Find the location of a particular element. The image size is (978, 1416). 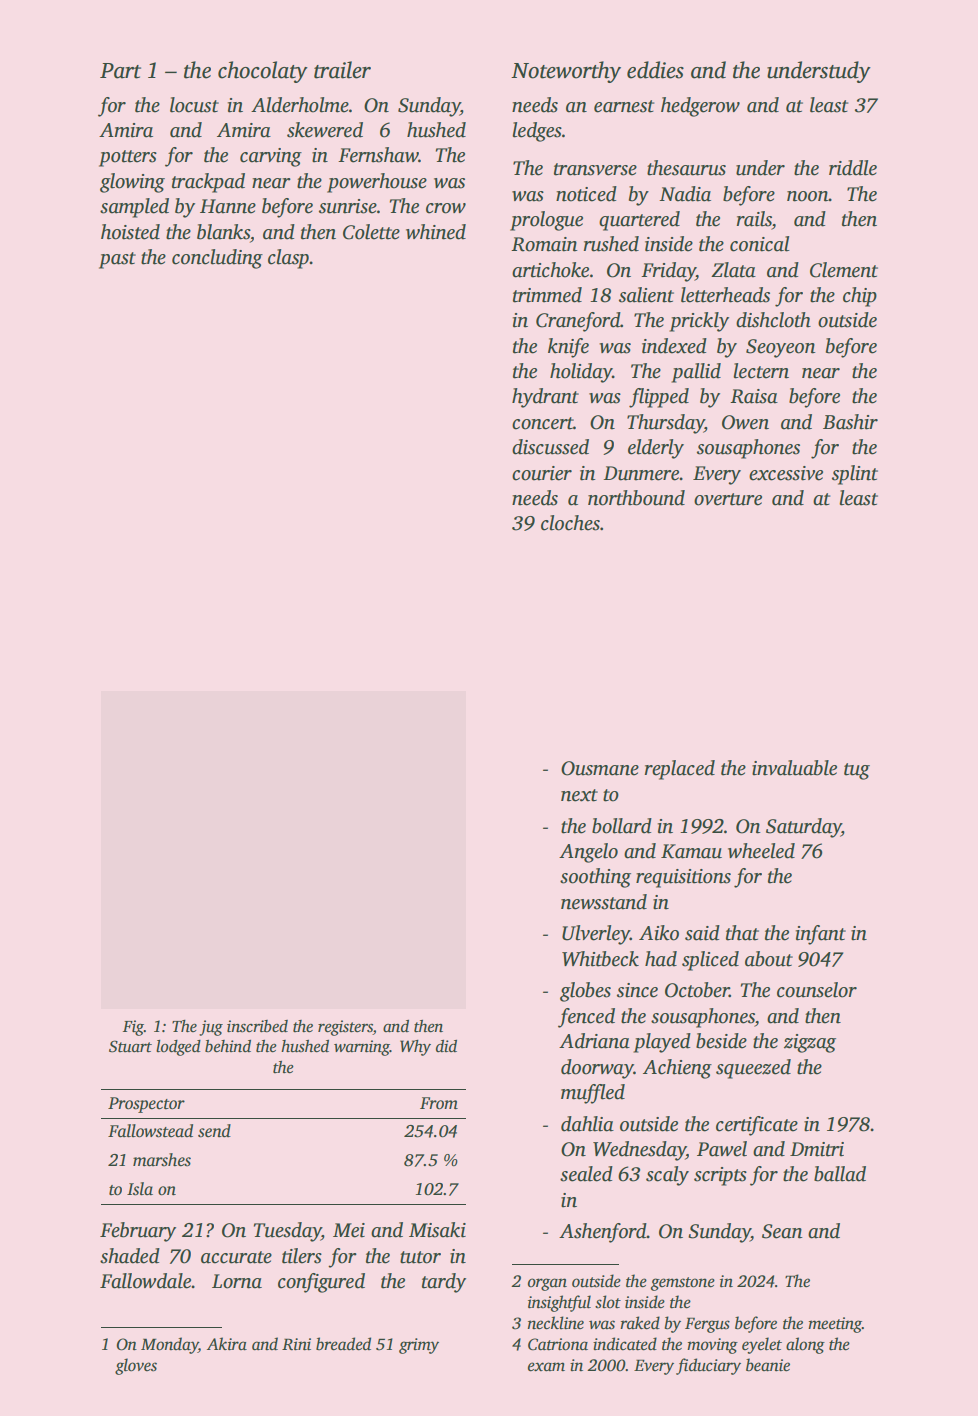

replaced is located at coordinates (680, 770).
